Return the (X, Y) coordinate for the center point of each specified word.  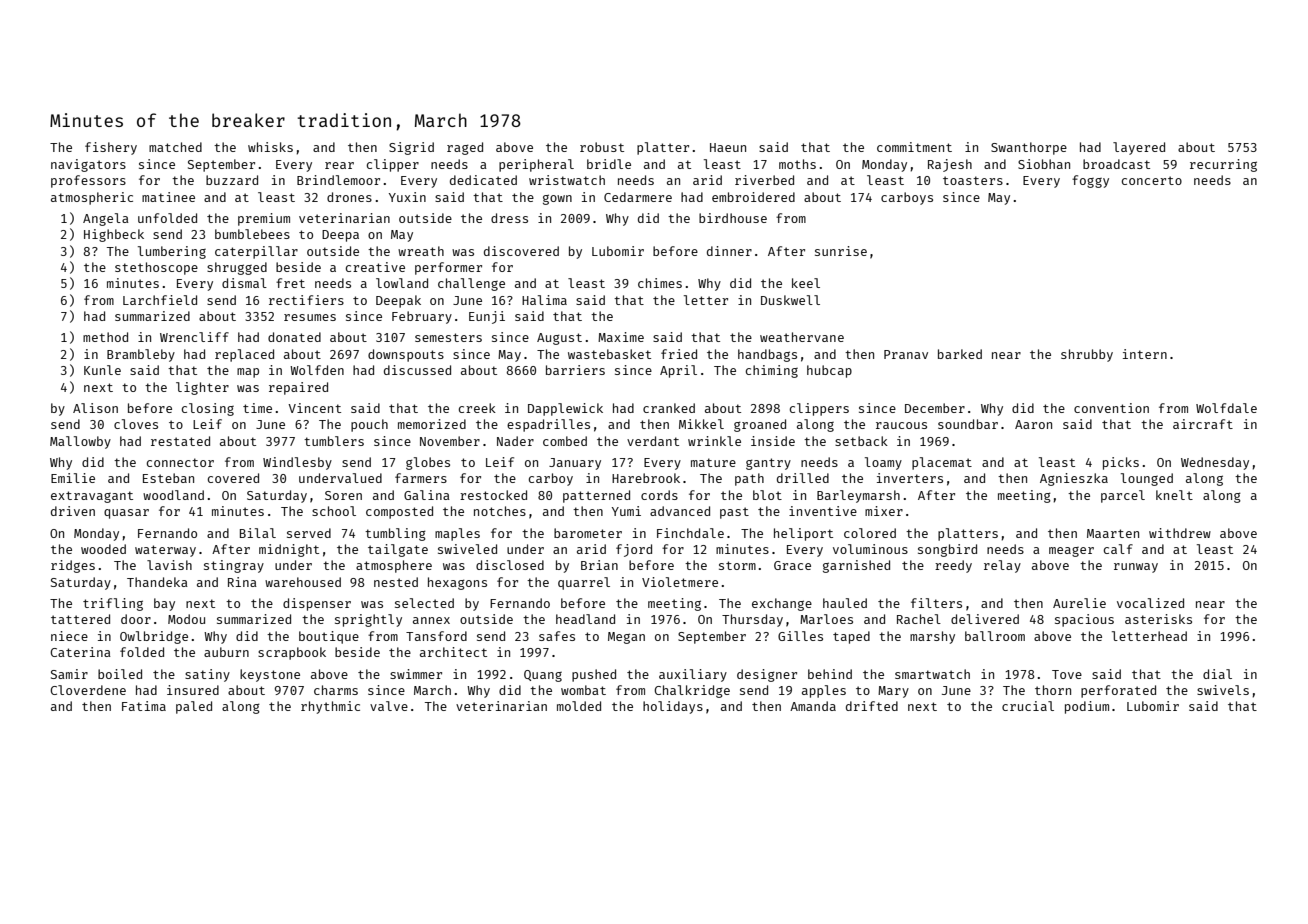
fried (679, 354)
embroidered (753, 197)
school (334, 511)
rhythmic (330, 707)
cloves (136, 424)
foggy (1090, 181)
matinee (168, 197)
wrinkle (714, 441)
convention (1111, 408)
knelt (1174, 495)
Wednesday (1215, 463)
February (422, 317)
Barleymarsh (858, 496)
